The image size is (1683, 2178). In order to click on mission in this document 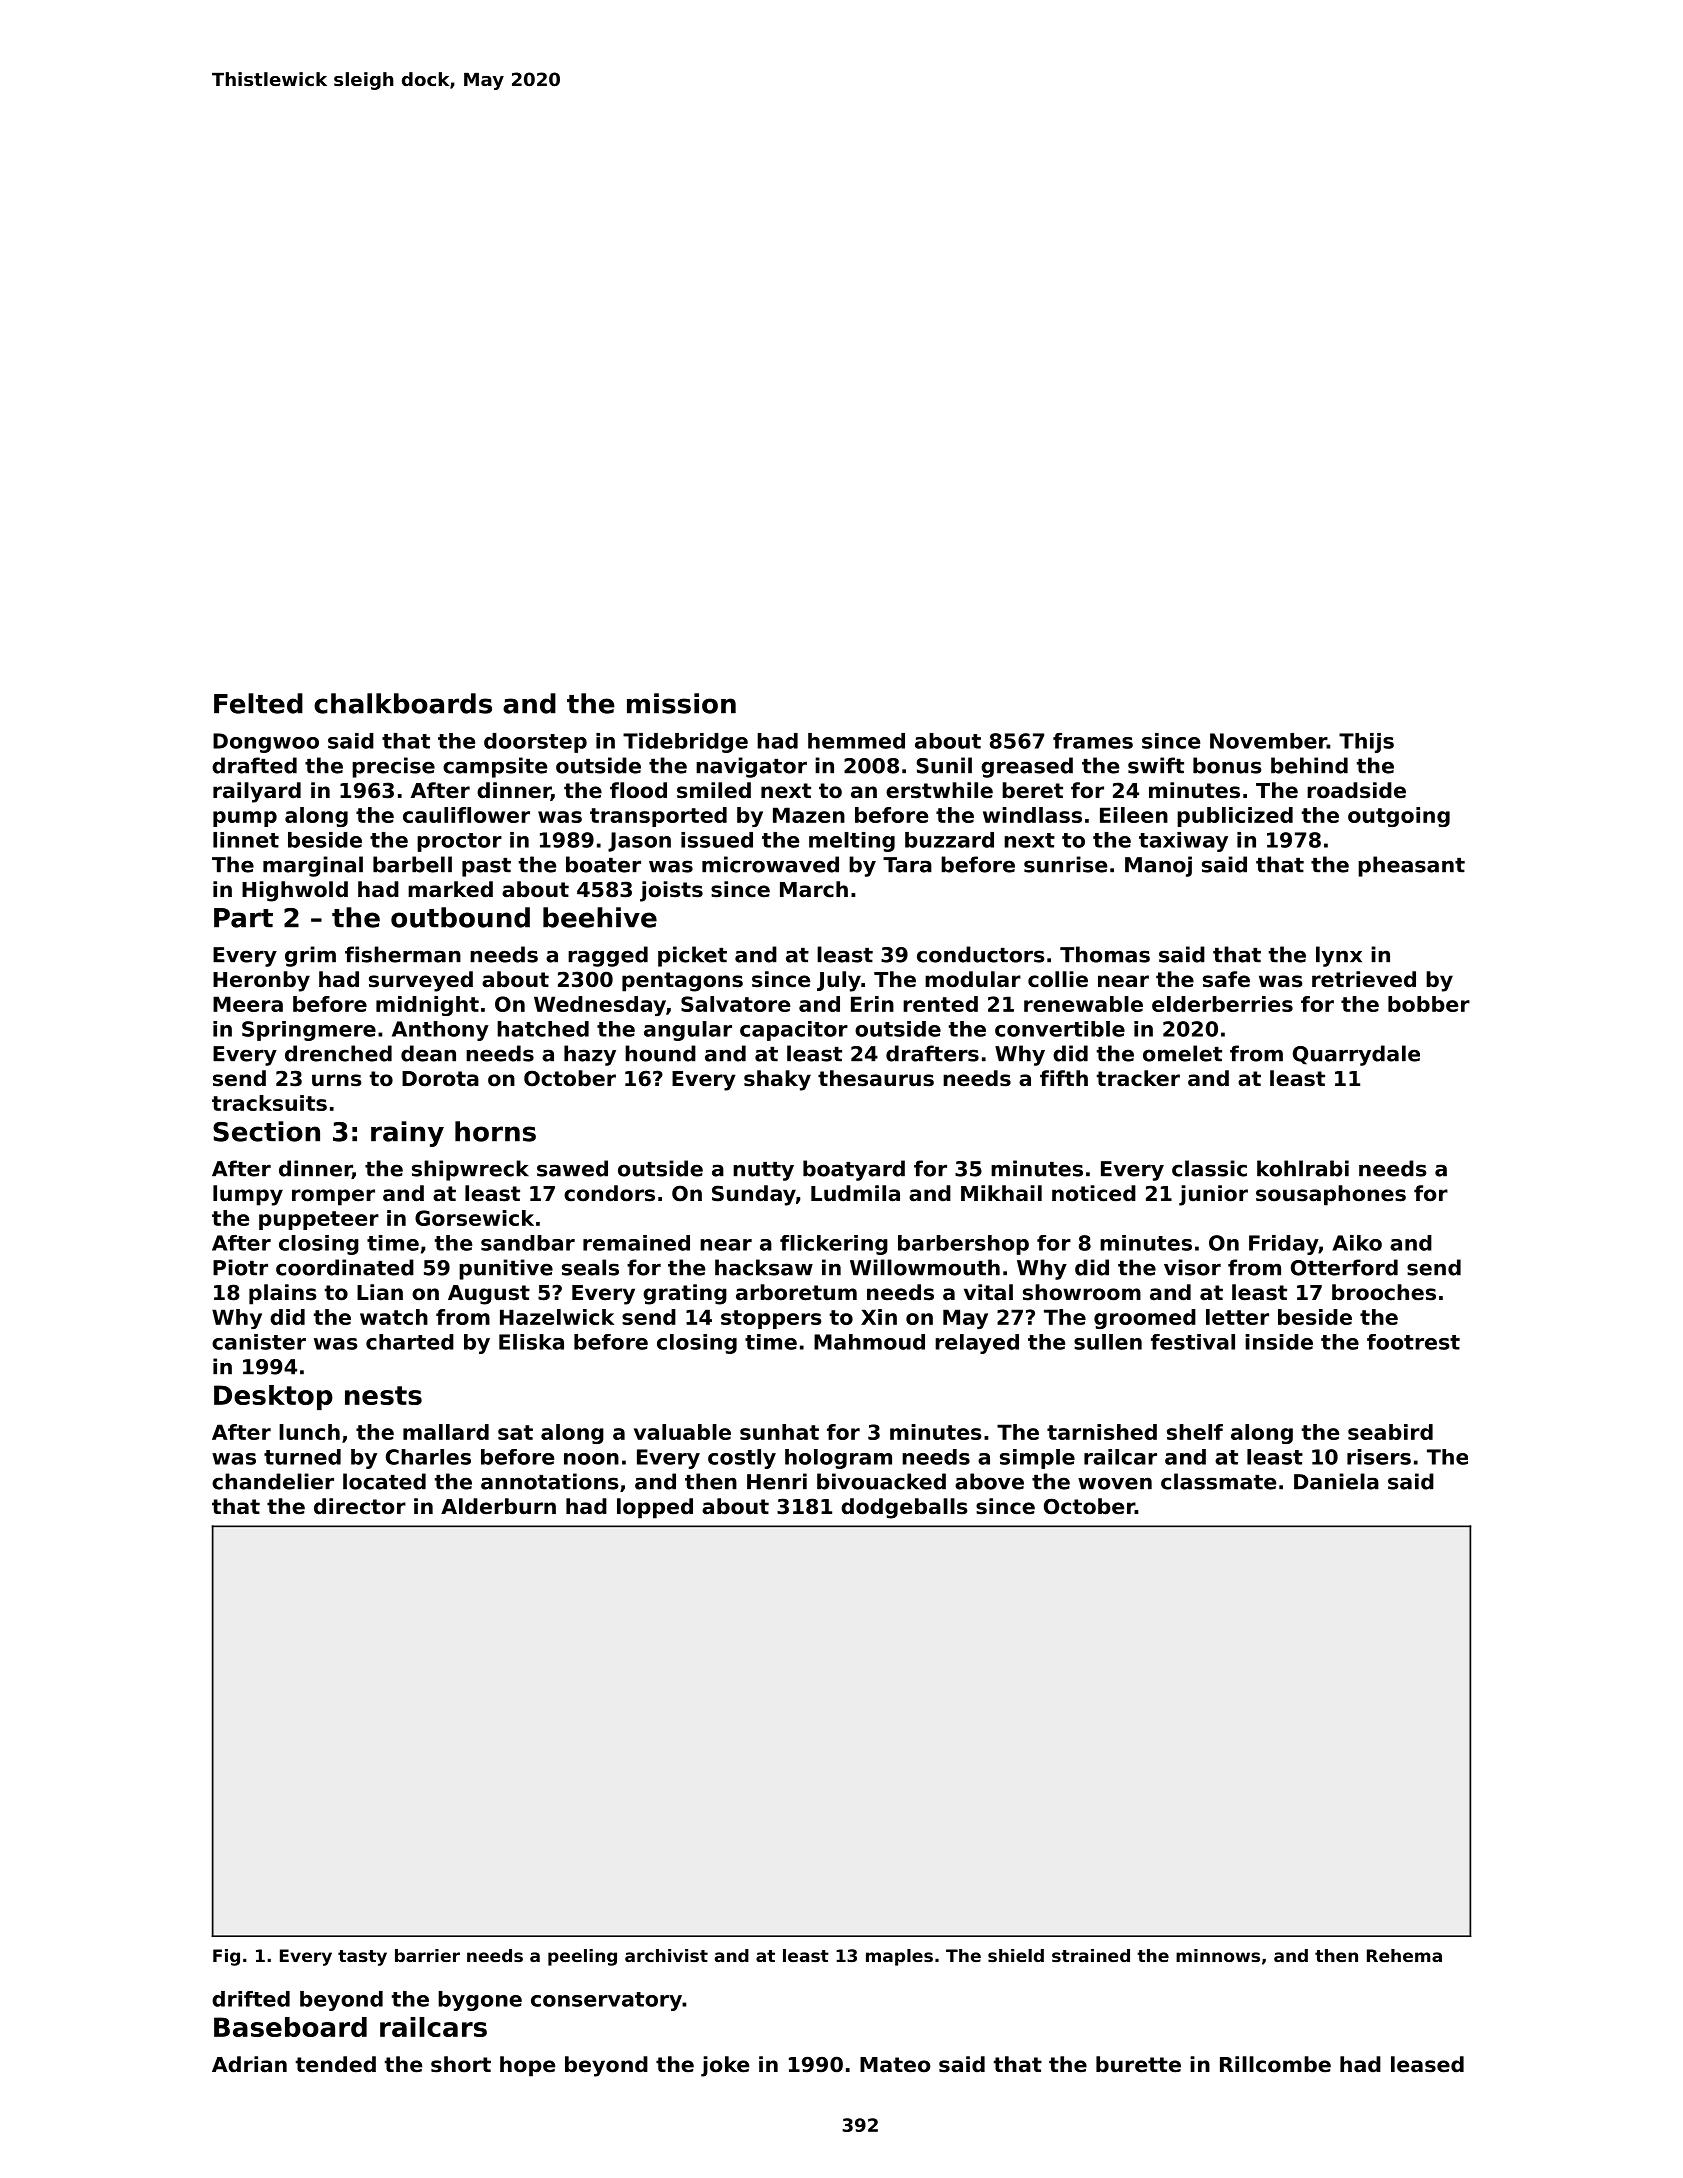, I will do `click(681, 703)`.
